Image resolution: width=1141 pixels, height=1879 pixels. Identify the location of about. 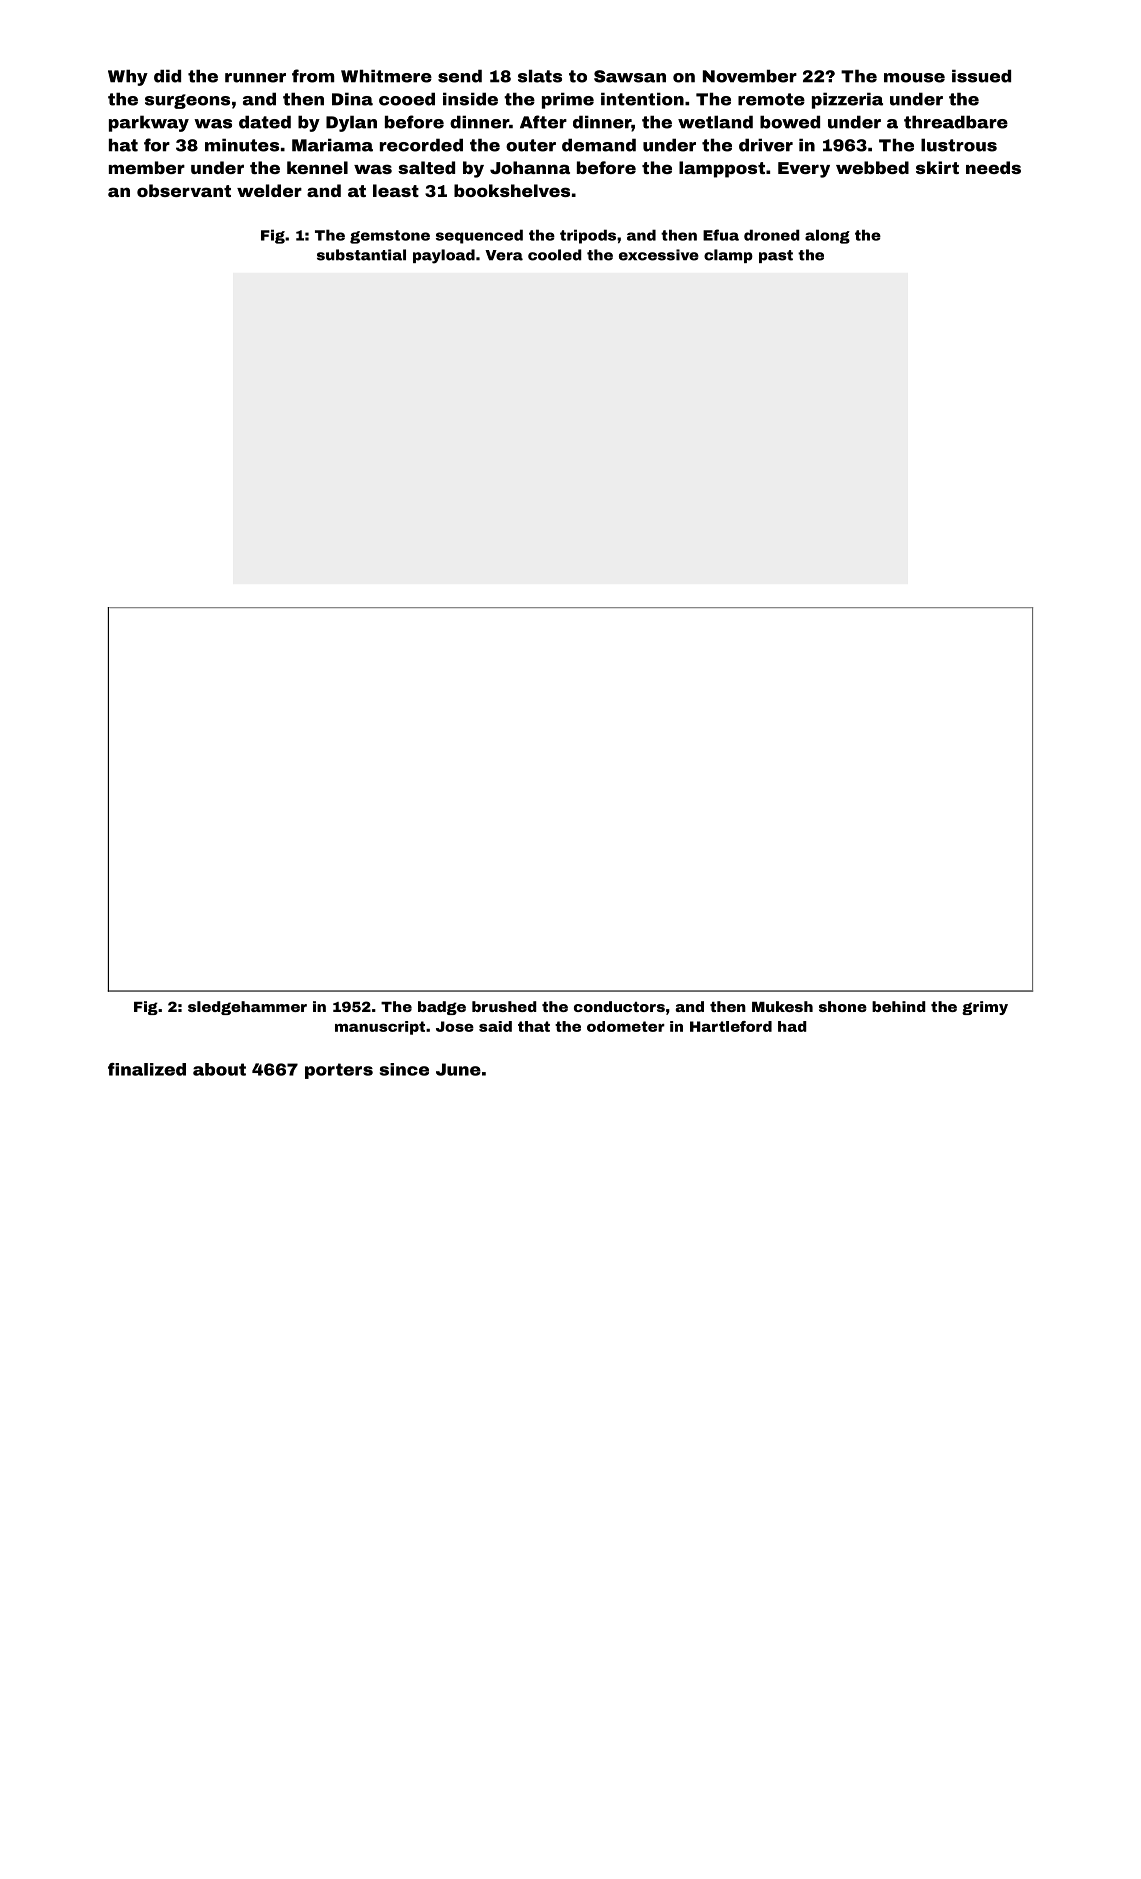
(219, 1069).
